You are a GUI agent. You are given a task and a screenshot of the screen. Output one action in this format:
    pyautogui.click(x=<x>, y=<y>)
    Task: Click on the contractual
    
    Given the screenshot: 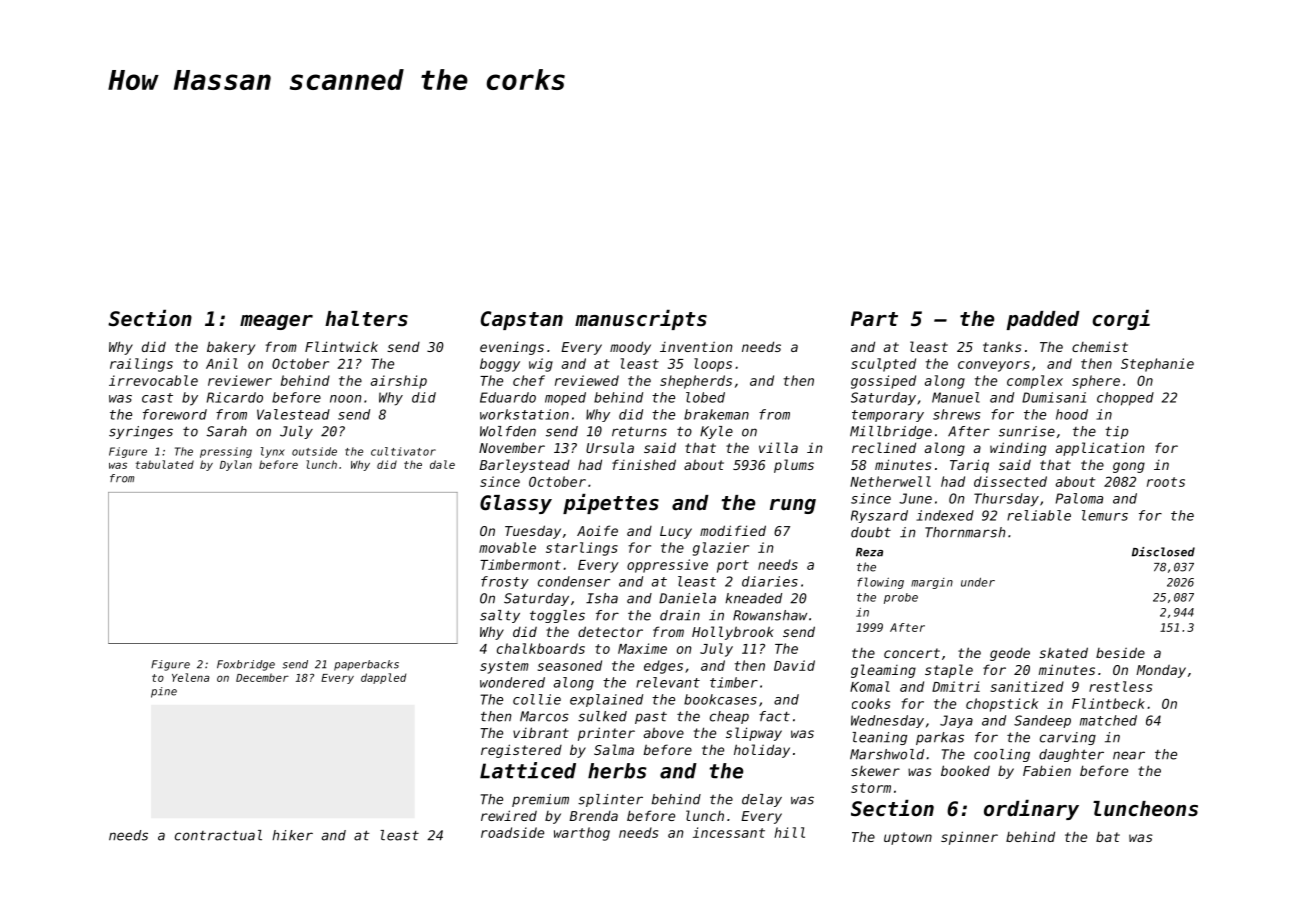 What is the action you would take?
    pyautogui.click(x=218, y=835)
